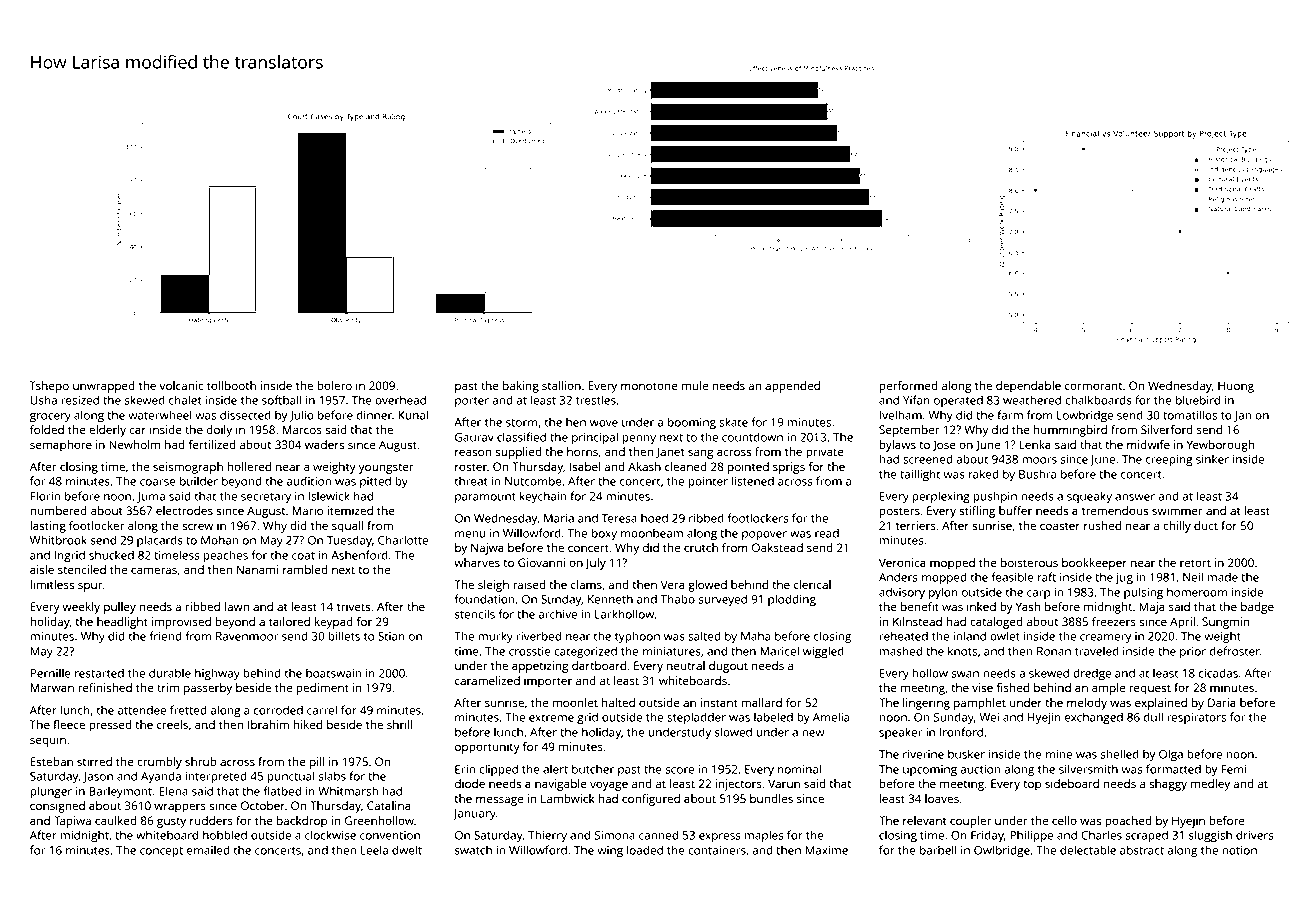  I want to click on nominal, so click(799, 769).
